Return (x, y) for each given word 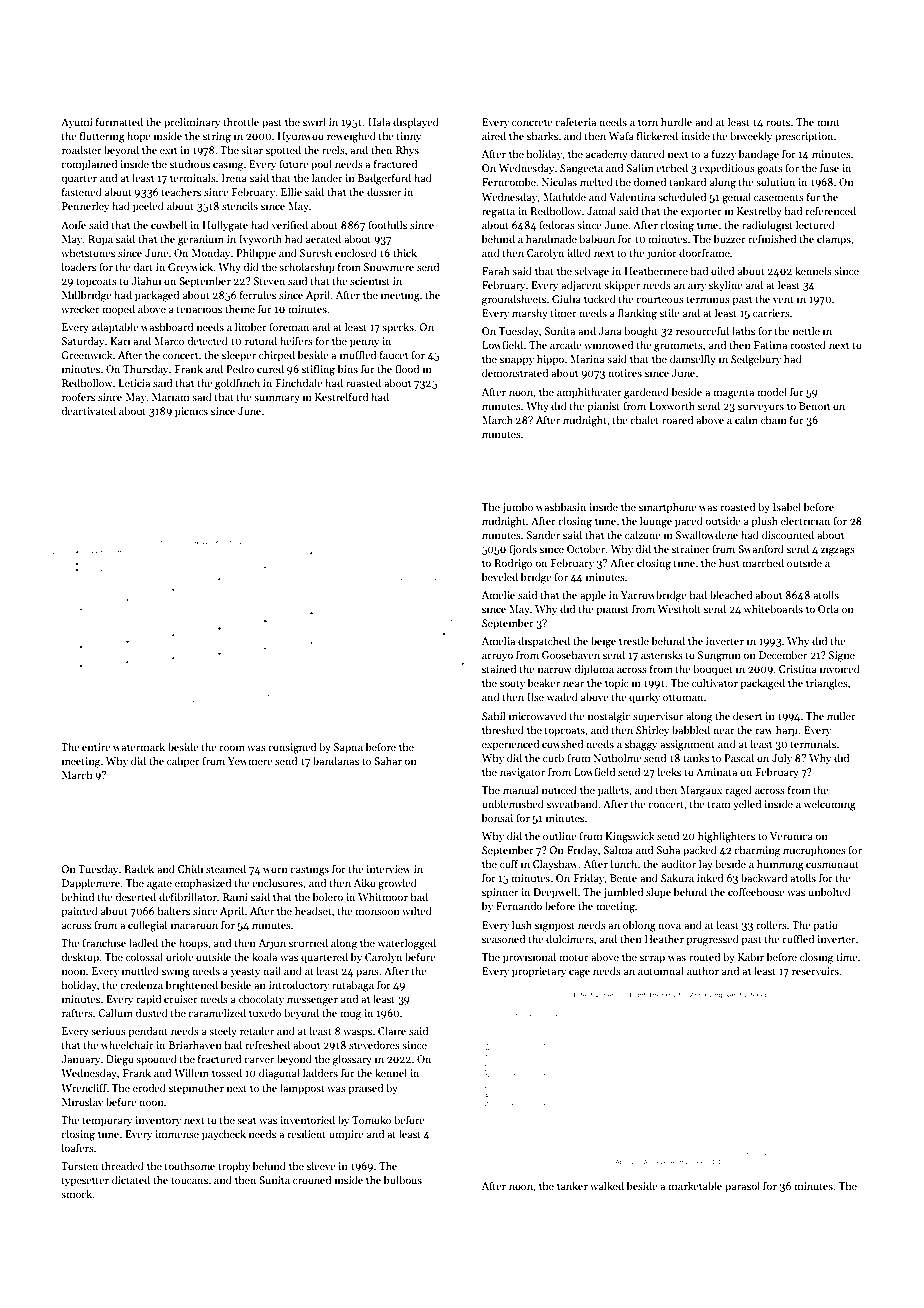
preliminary (192, 122)
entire (96, 747)
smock (77, 1193)
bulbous (403, 1179)
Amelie (498, 594)
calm (746, 419)
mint (828, 122)
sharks (542, 135)
